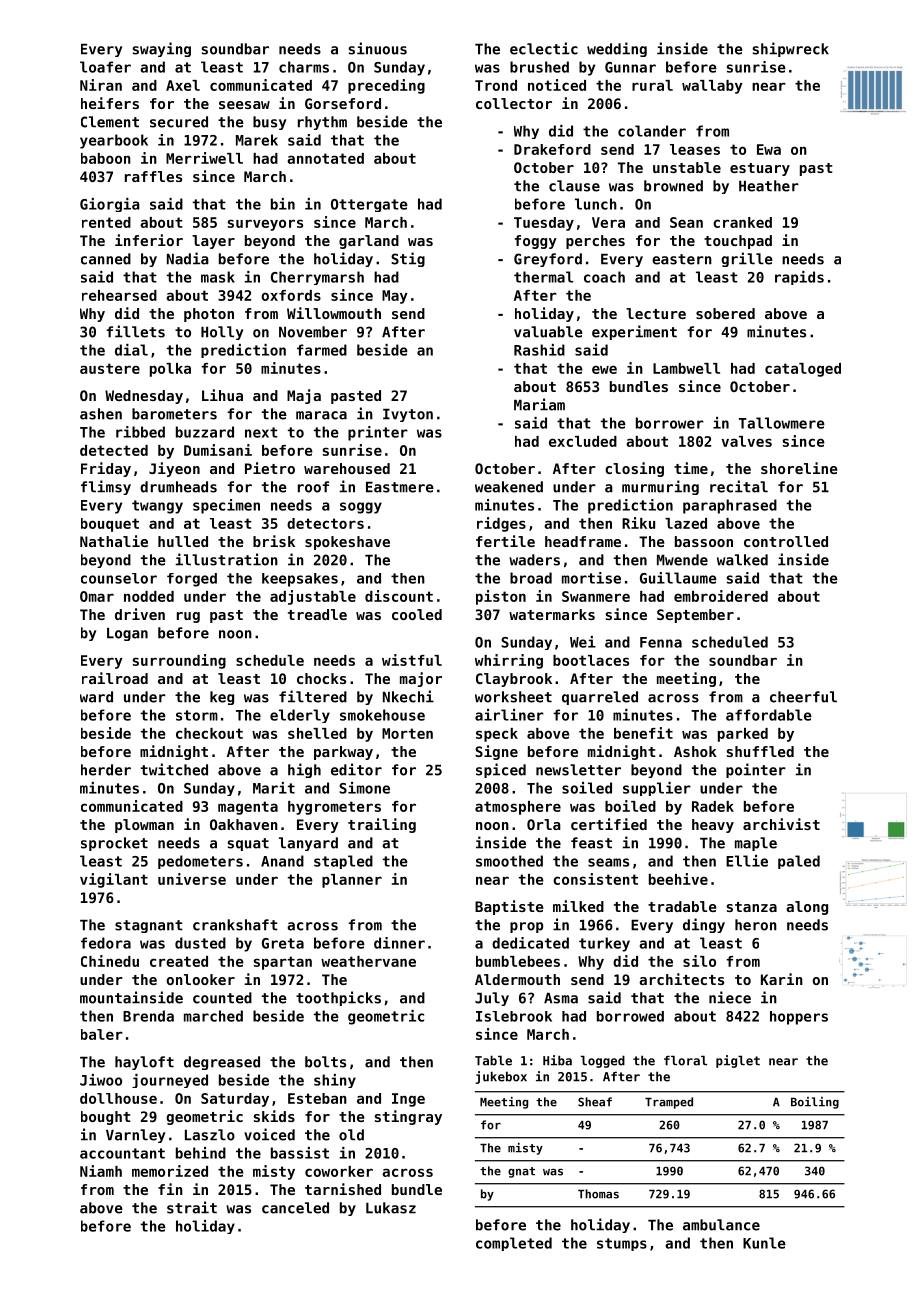  I want to click on Orla, so click(544, 824).
